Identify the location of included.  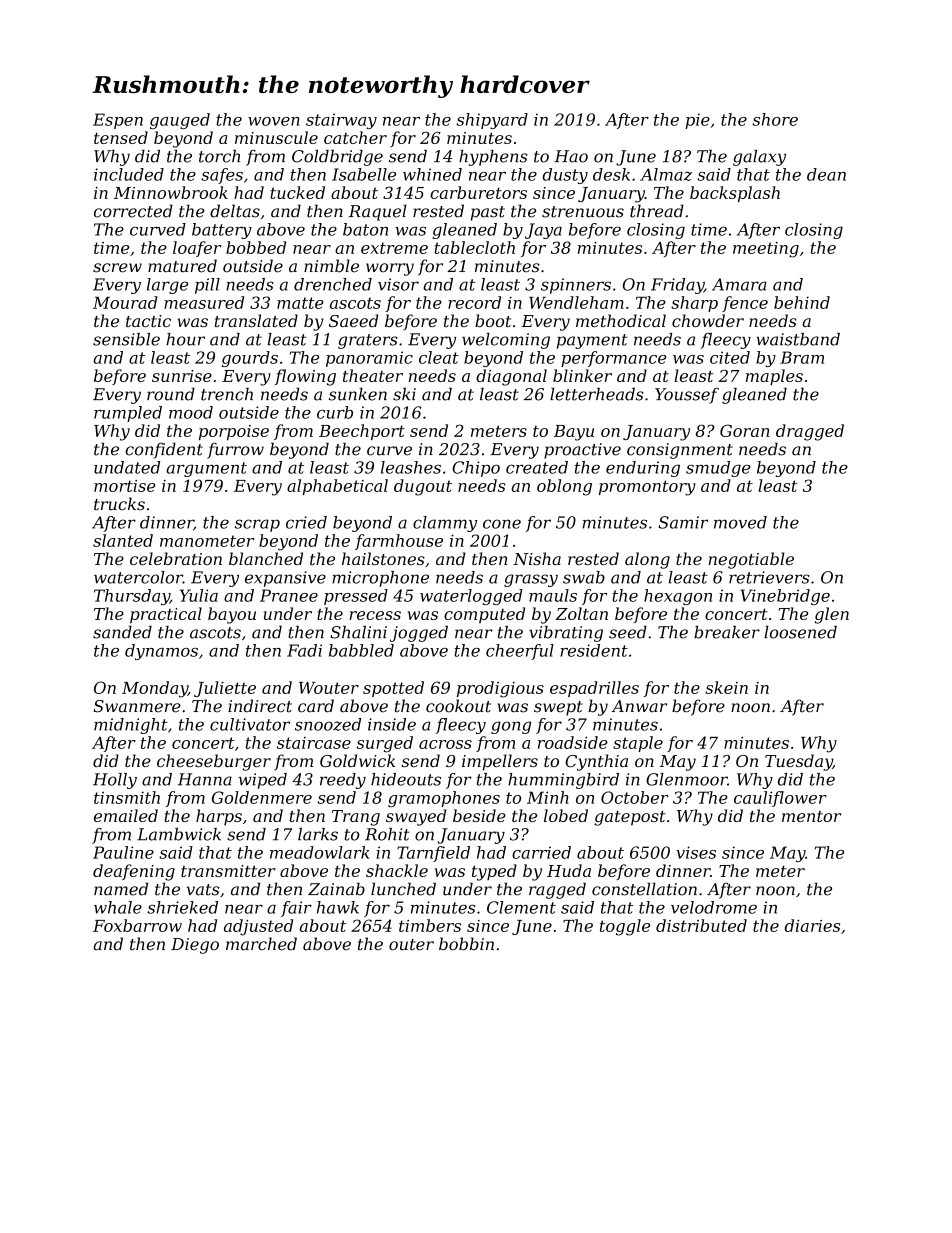
(129, 174).
